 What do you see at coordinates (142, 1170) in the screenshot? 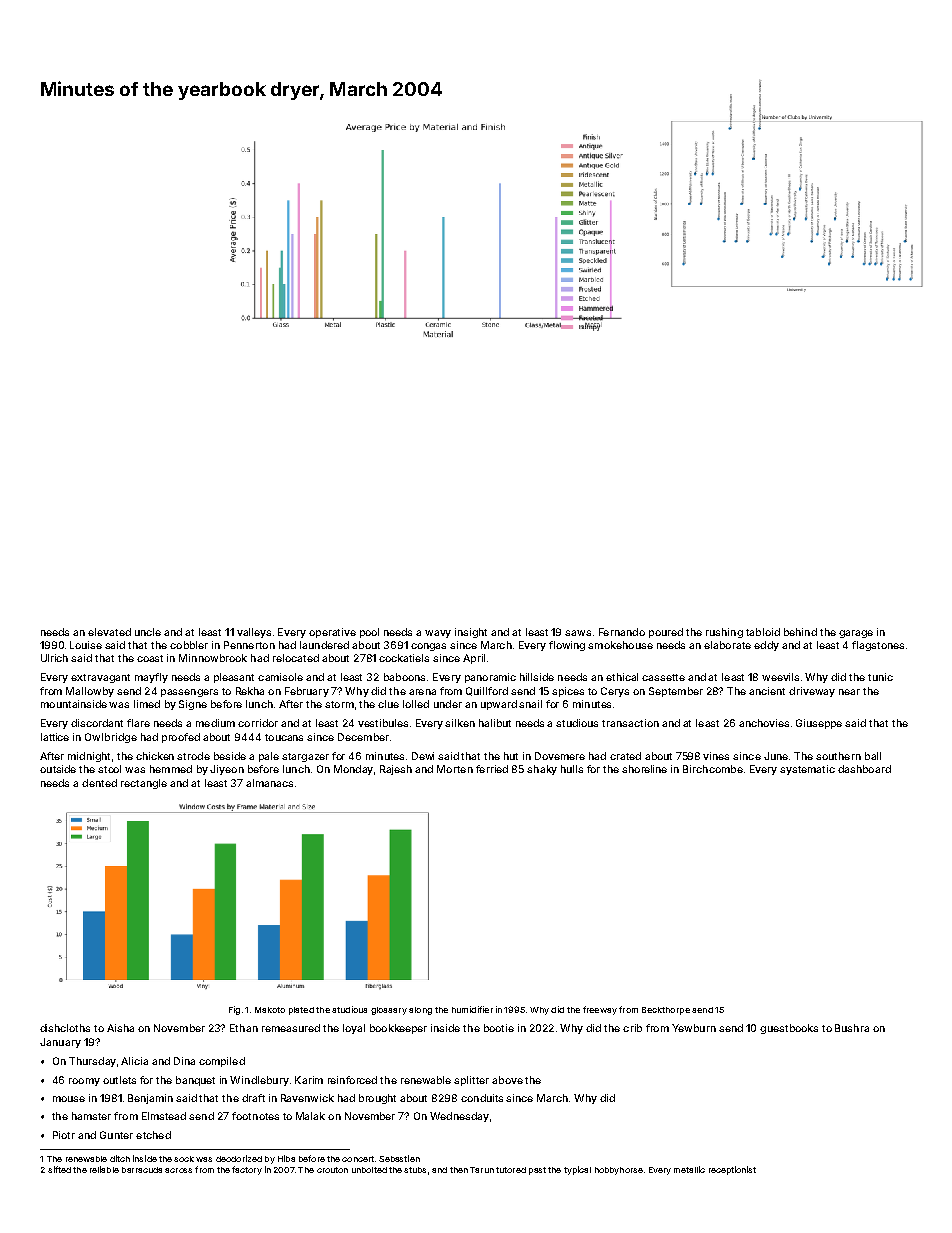
I see `barracuda` at bounding box center [142, 1170].
